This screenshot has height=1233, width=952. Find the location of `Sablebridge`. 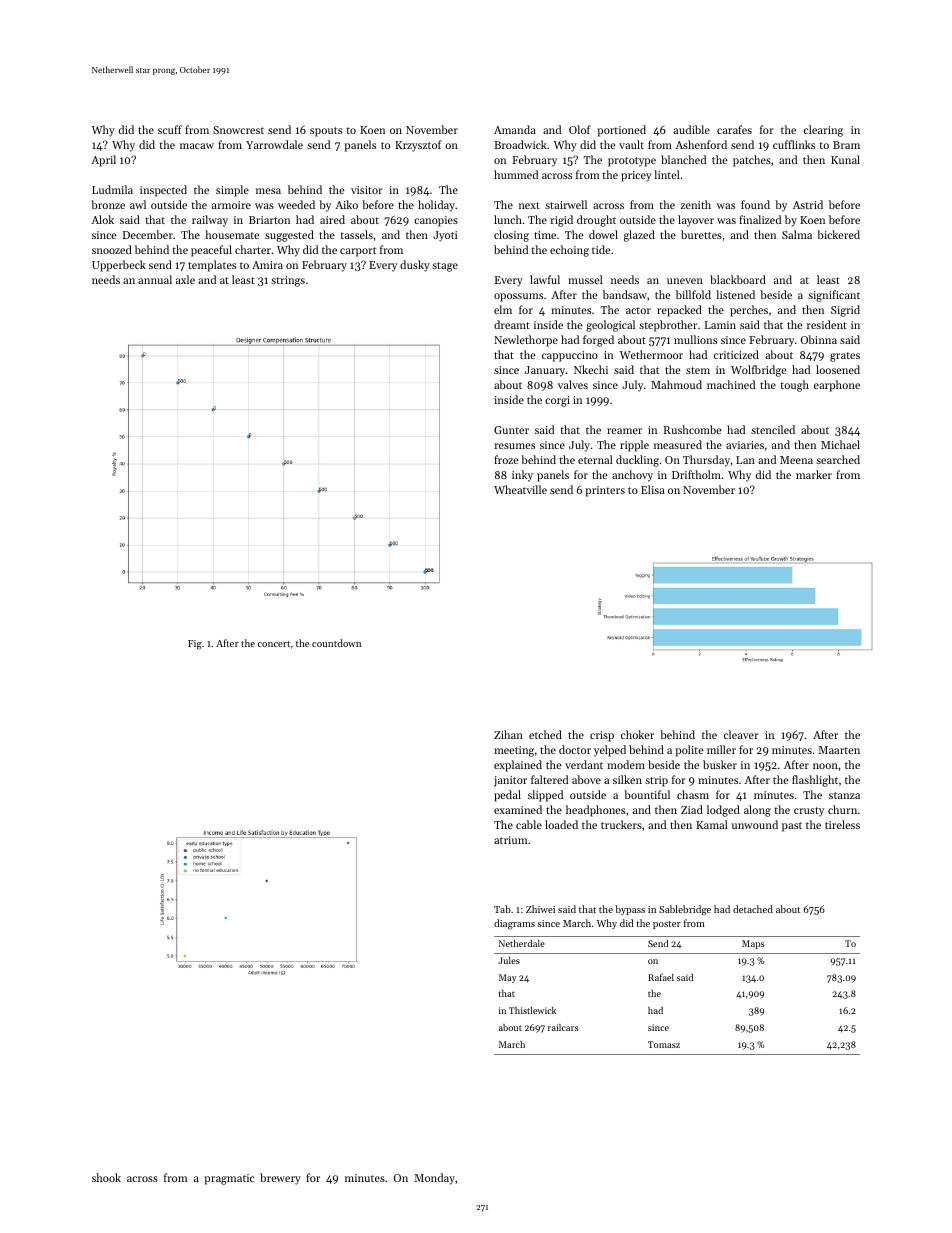

Sablebridge is located at coordinates (685, 910).
